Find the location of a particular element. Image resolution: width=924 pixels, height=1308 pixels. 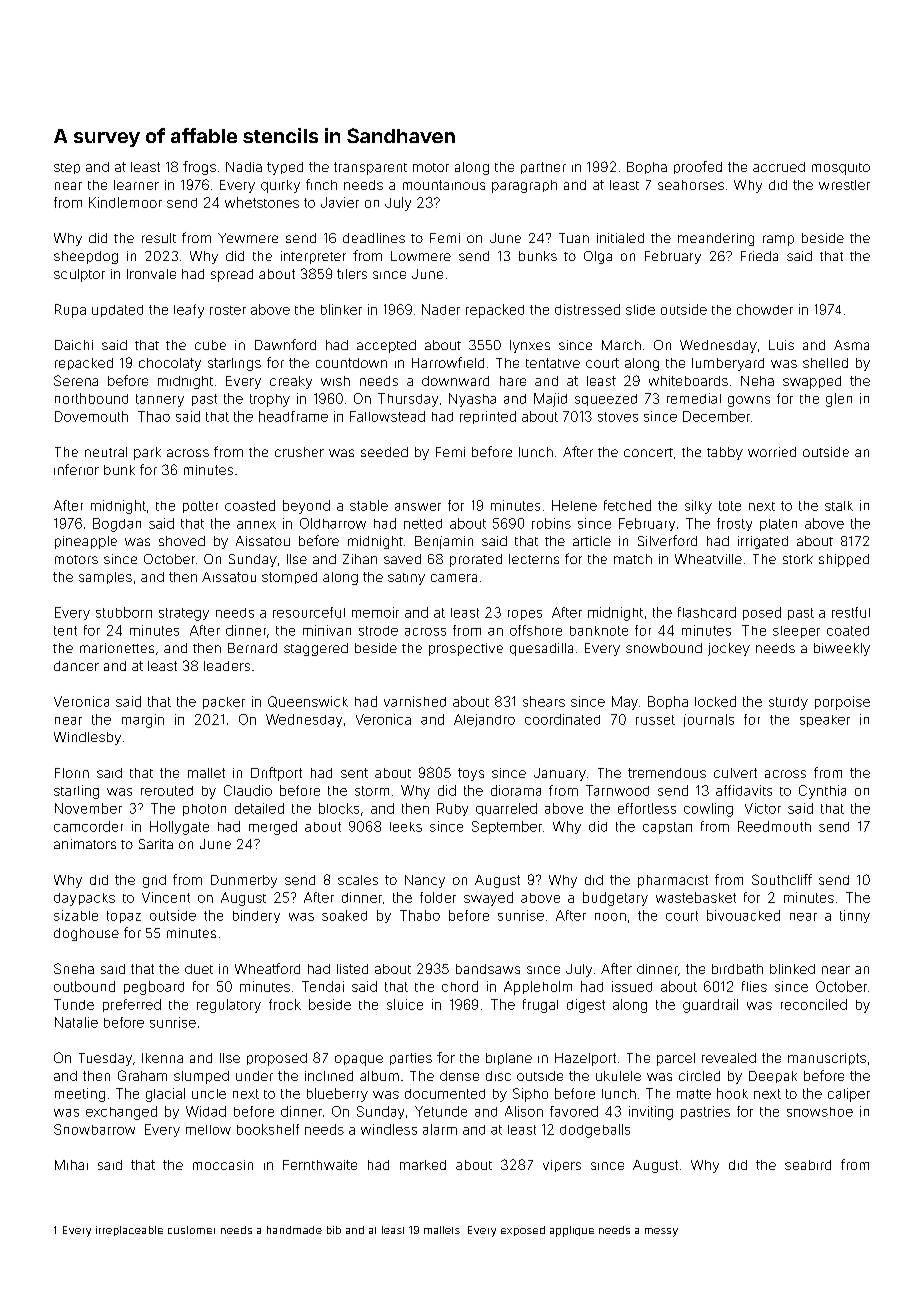

outbound is located at coordinates (84, 986).
